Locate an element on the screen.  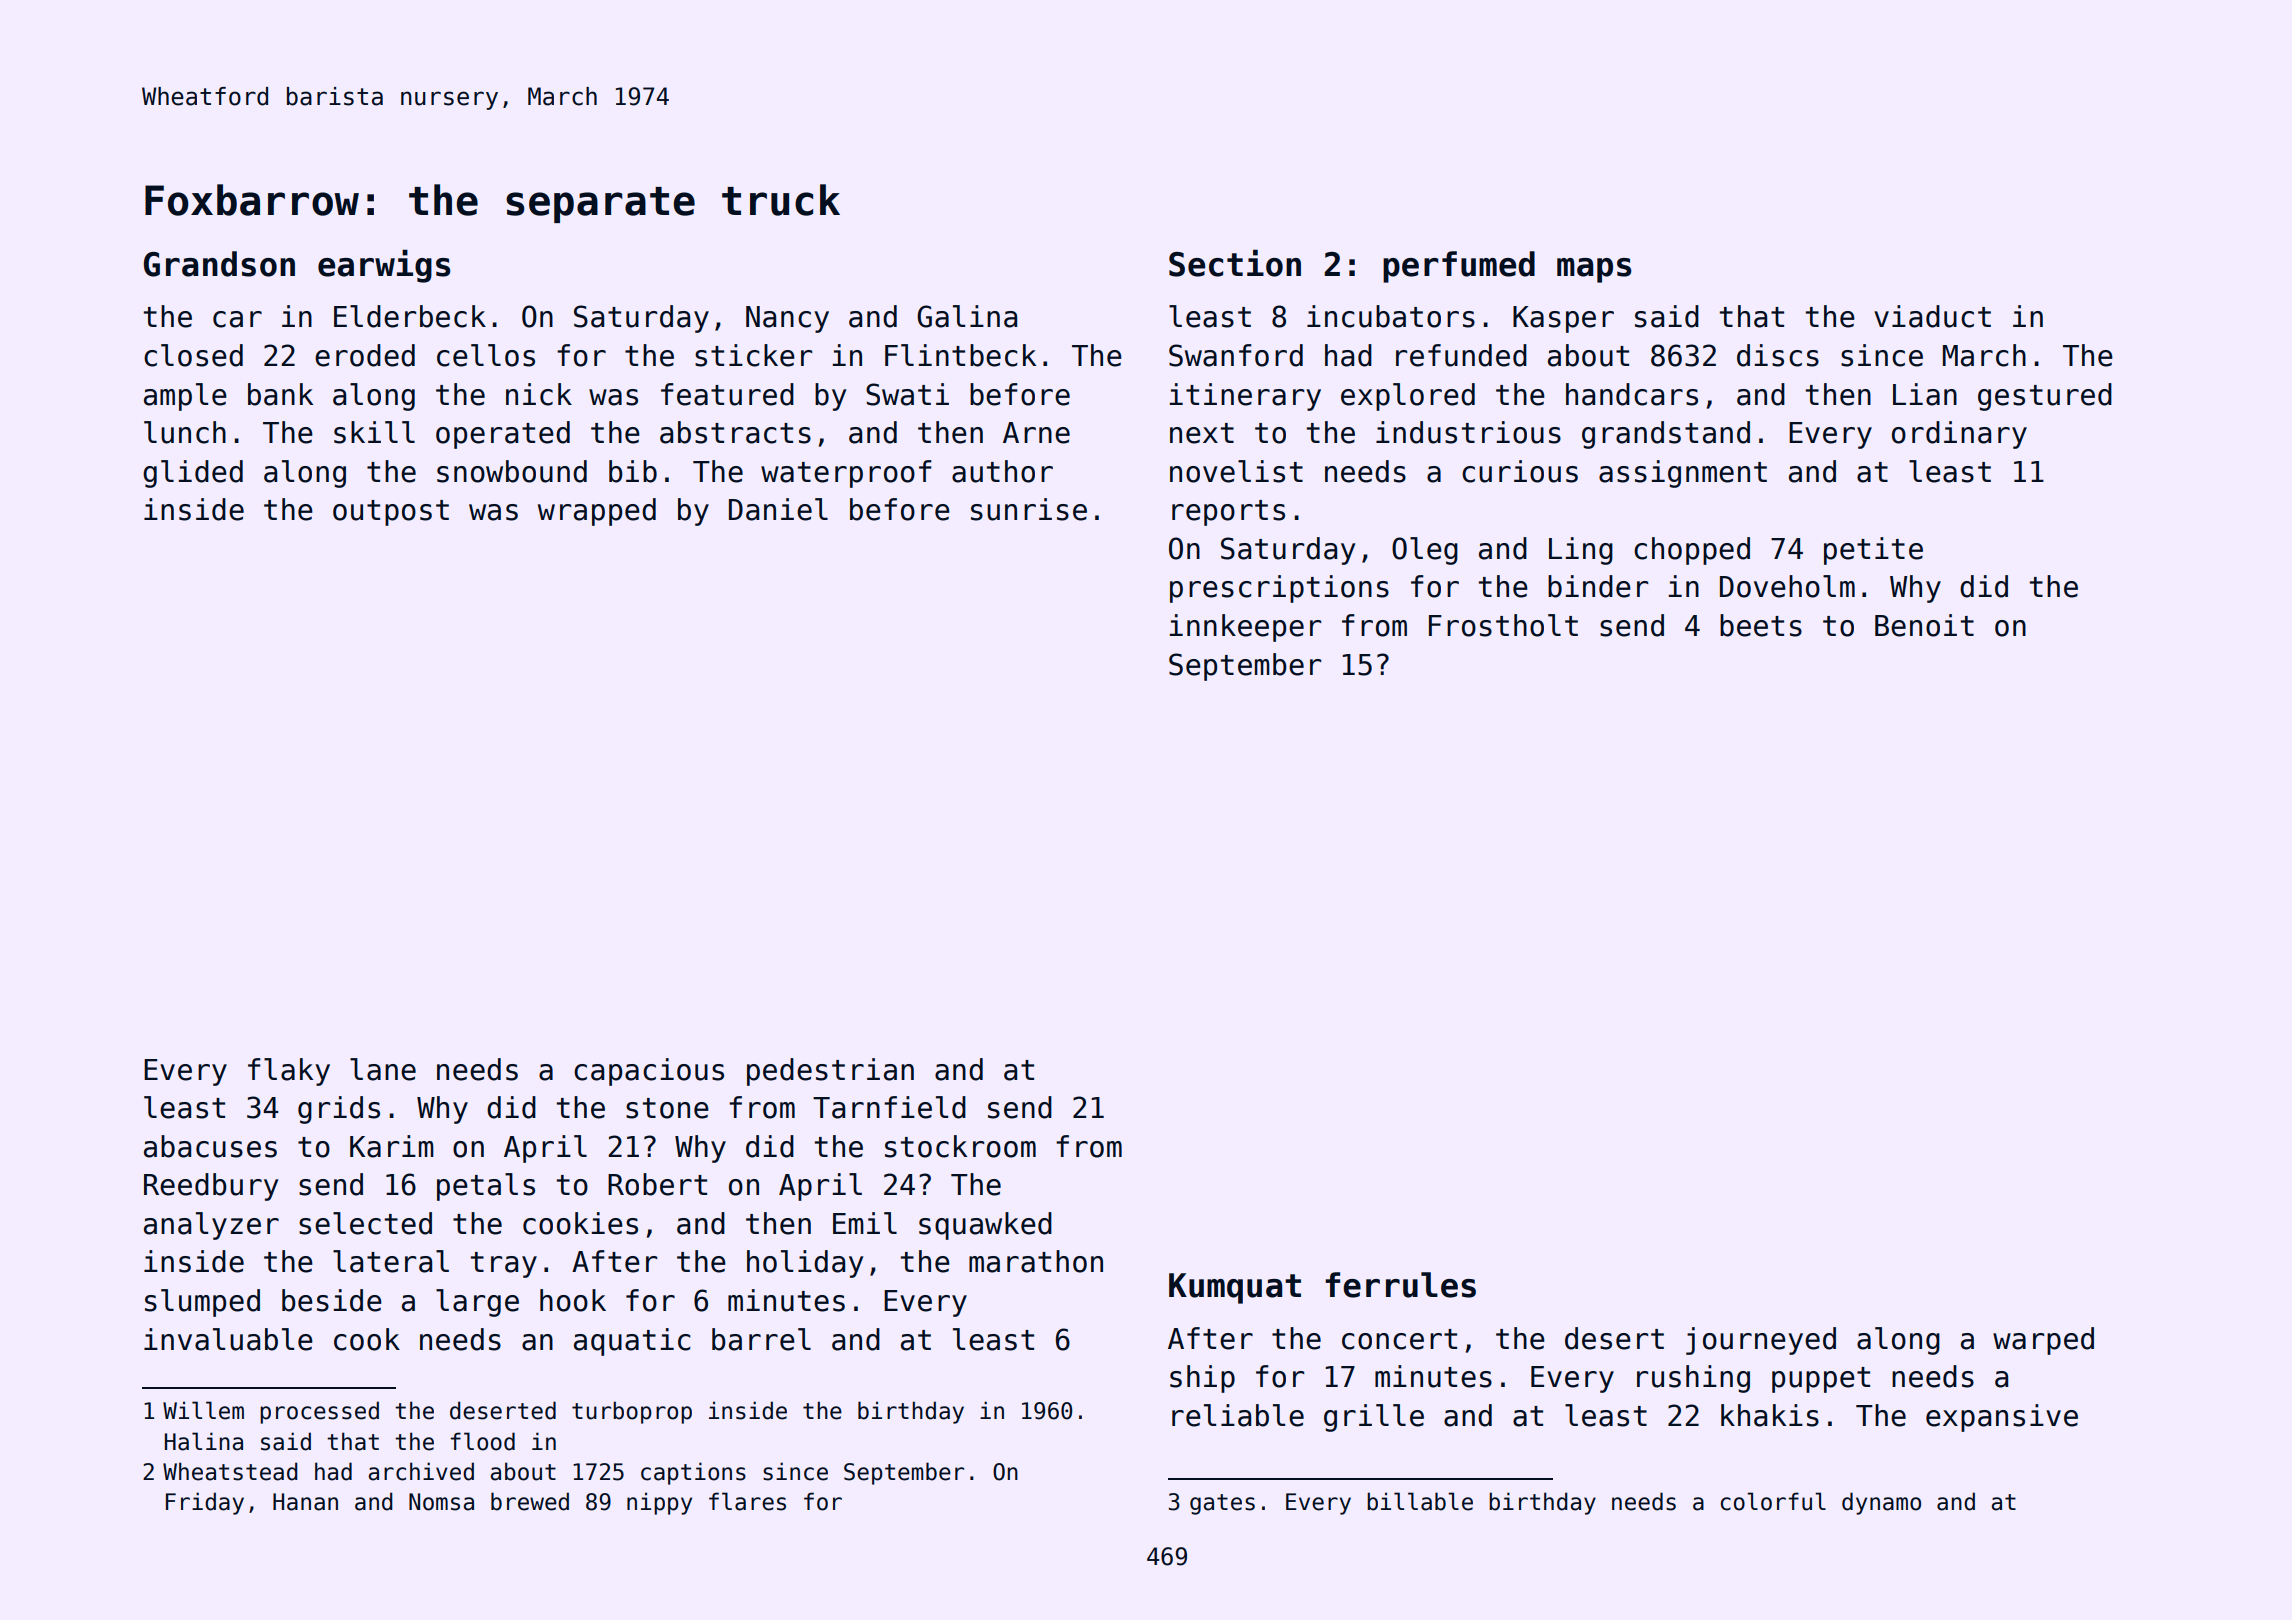
Tarnfield is located at coordinates (889, 1107).
